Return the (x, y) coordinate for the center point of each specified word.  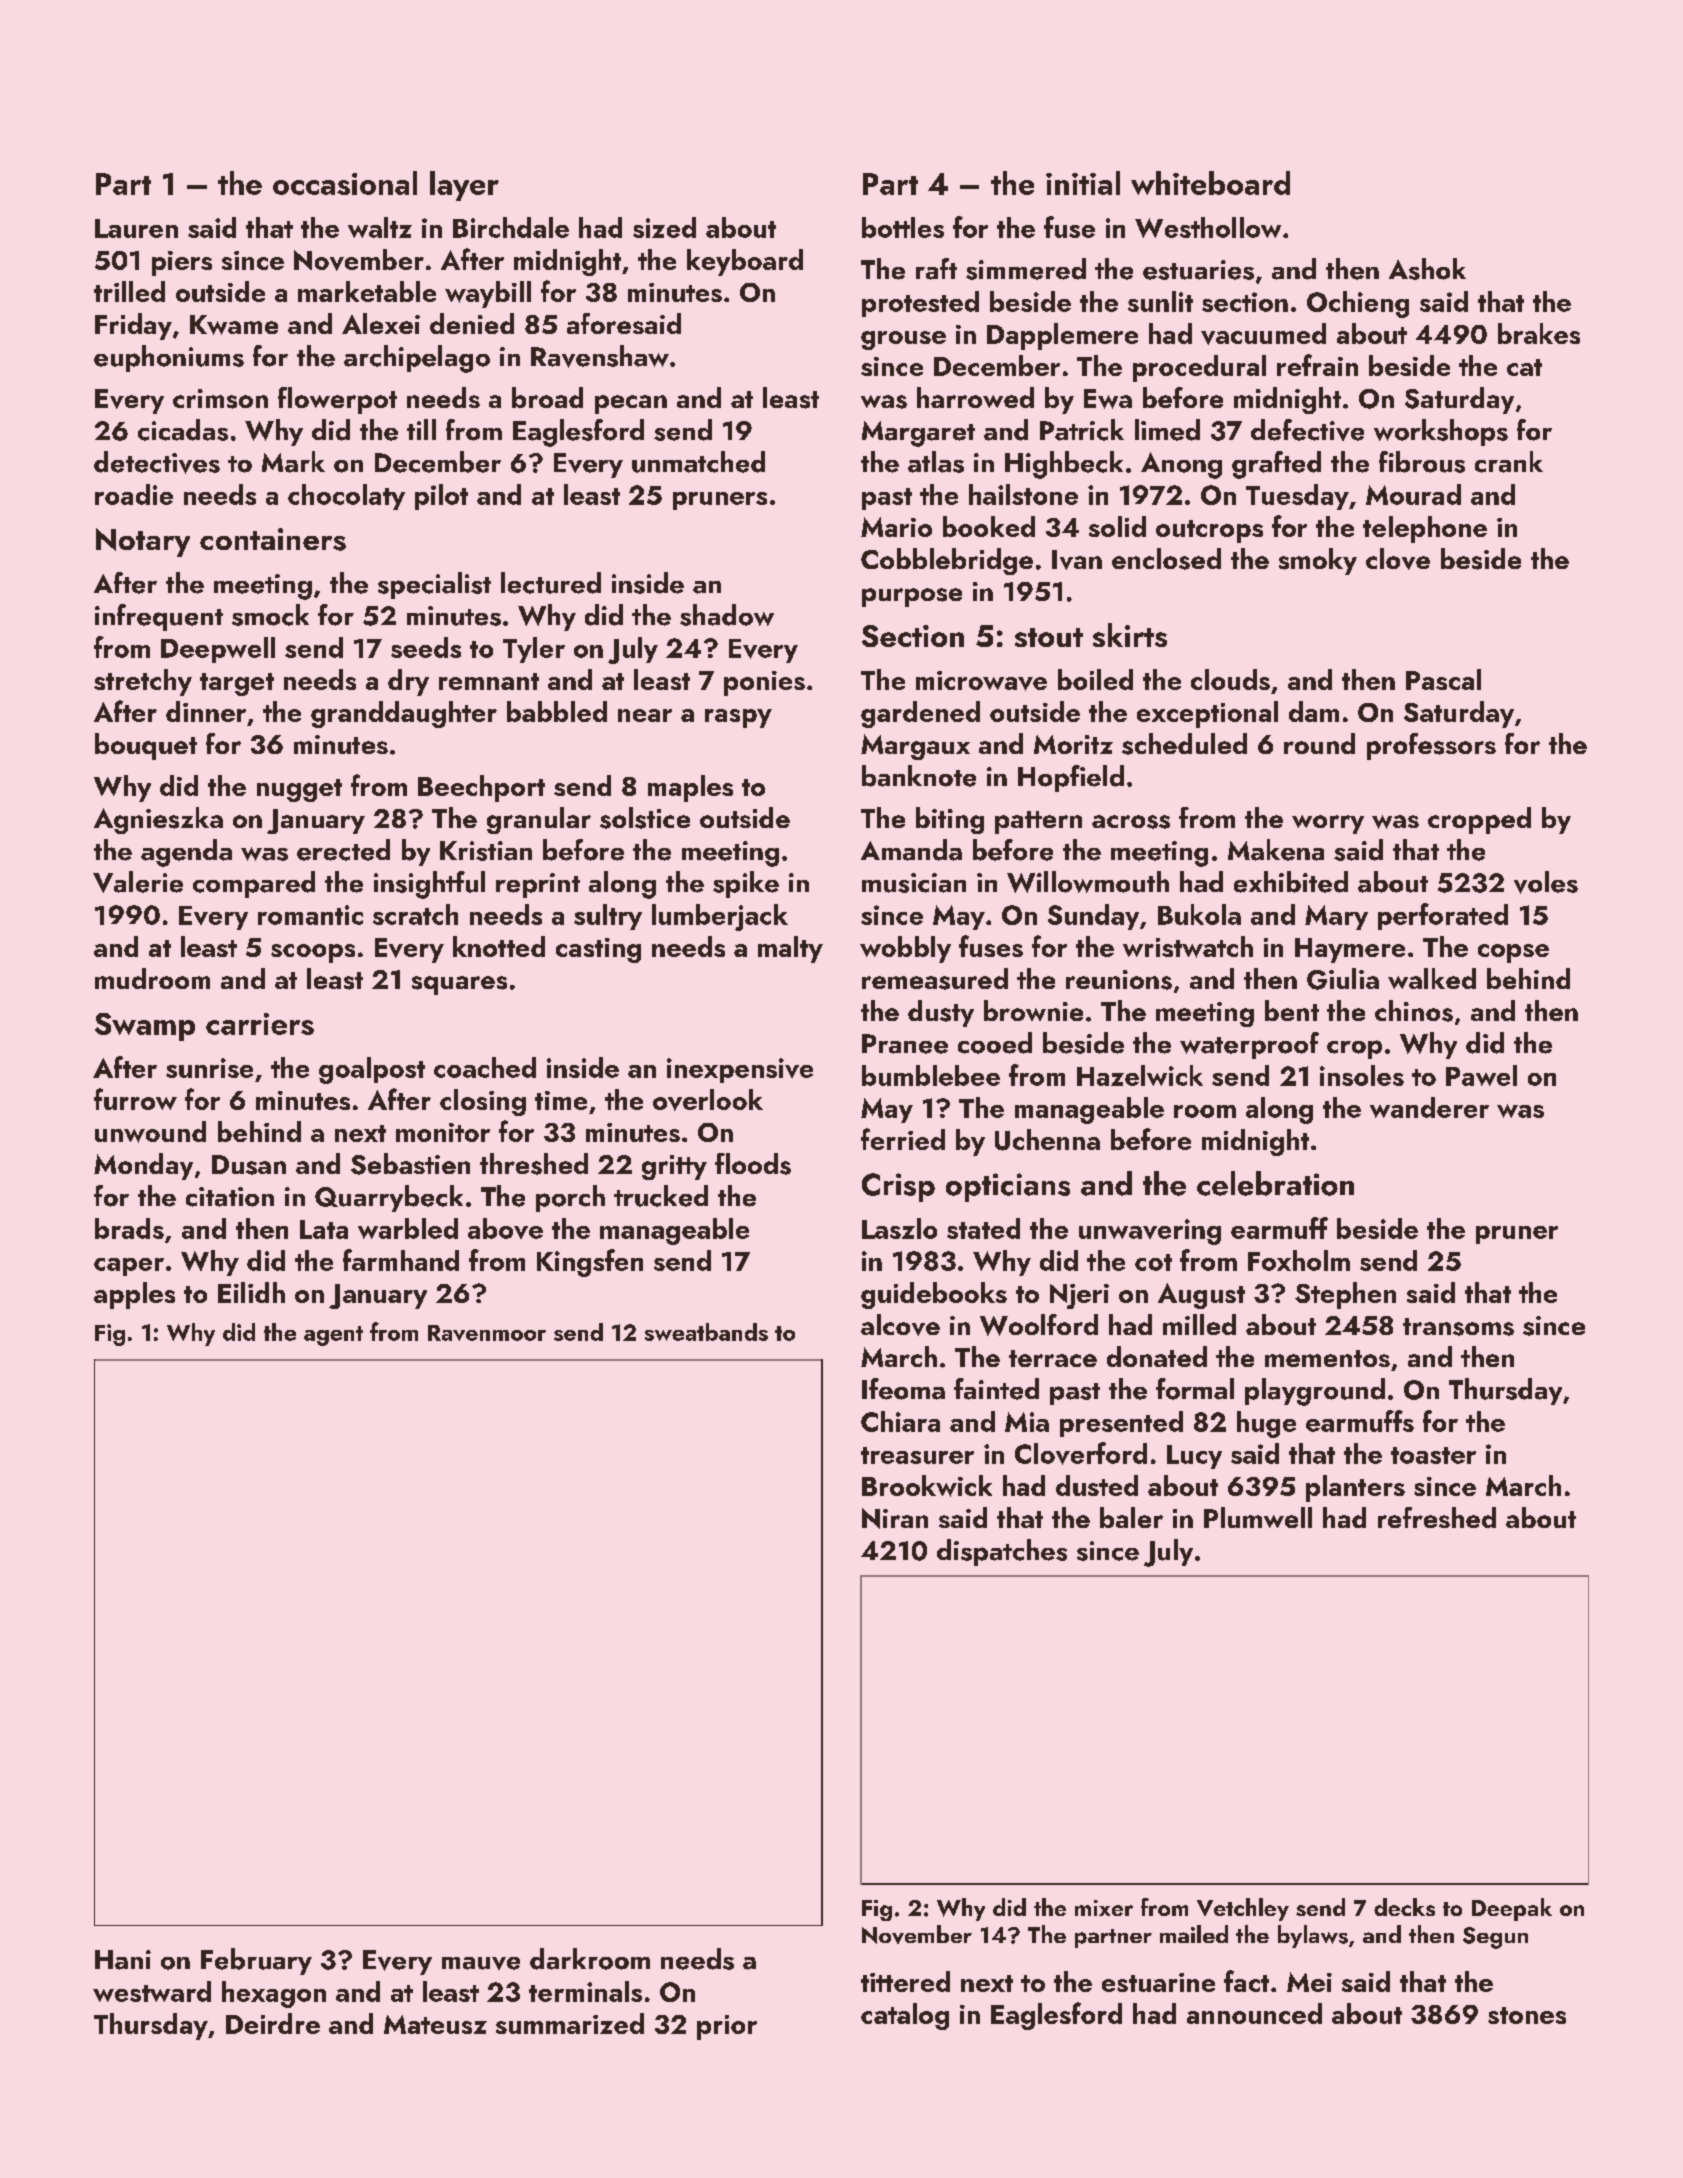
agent (333, 1336)
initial (1083, 183)
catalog (905, 2016)
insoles (1362, 1075)
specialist (434, 585)
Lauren (136, 228)
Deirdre (273, 2023)
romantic (310, 915)
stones (1527, 2015)
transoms (1458, 1327)
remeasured (935, 979)
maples (690, 788)
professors (1431, 746)
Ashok (1427, 269)
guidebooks (934, 1295)
